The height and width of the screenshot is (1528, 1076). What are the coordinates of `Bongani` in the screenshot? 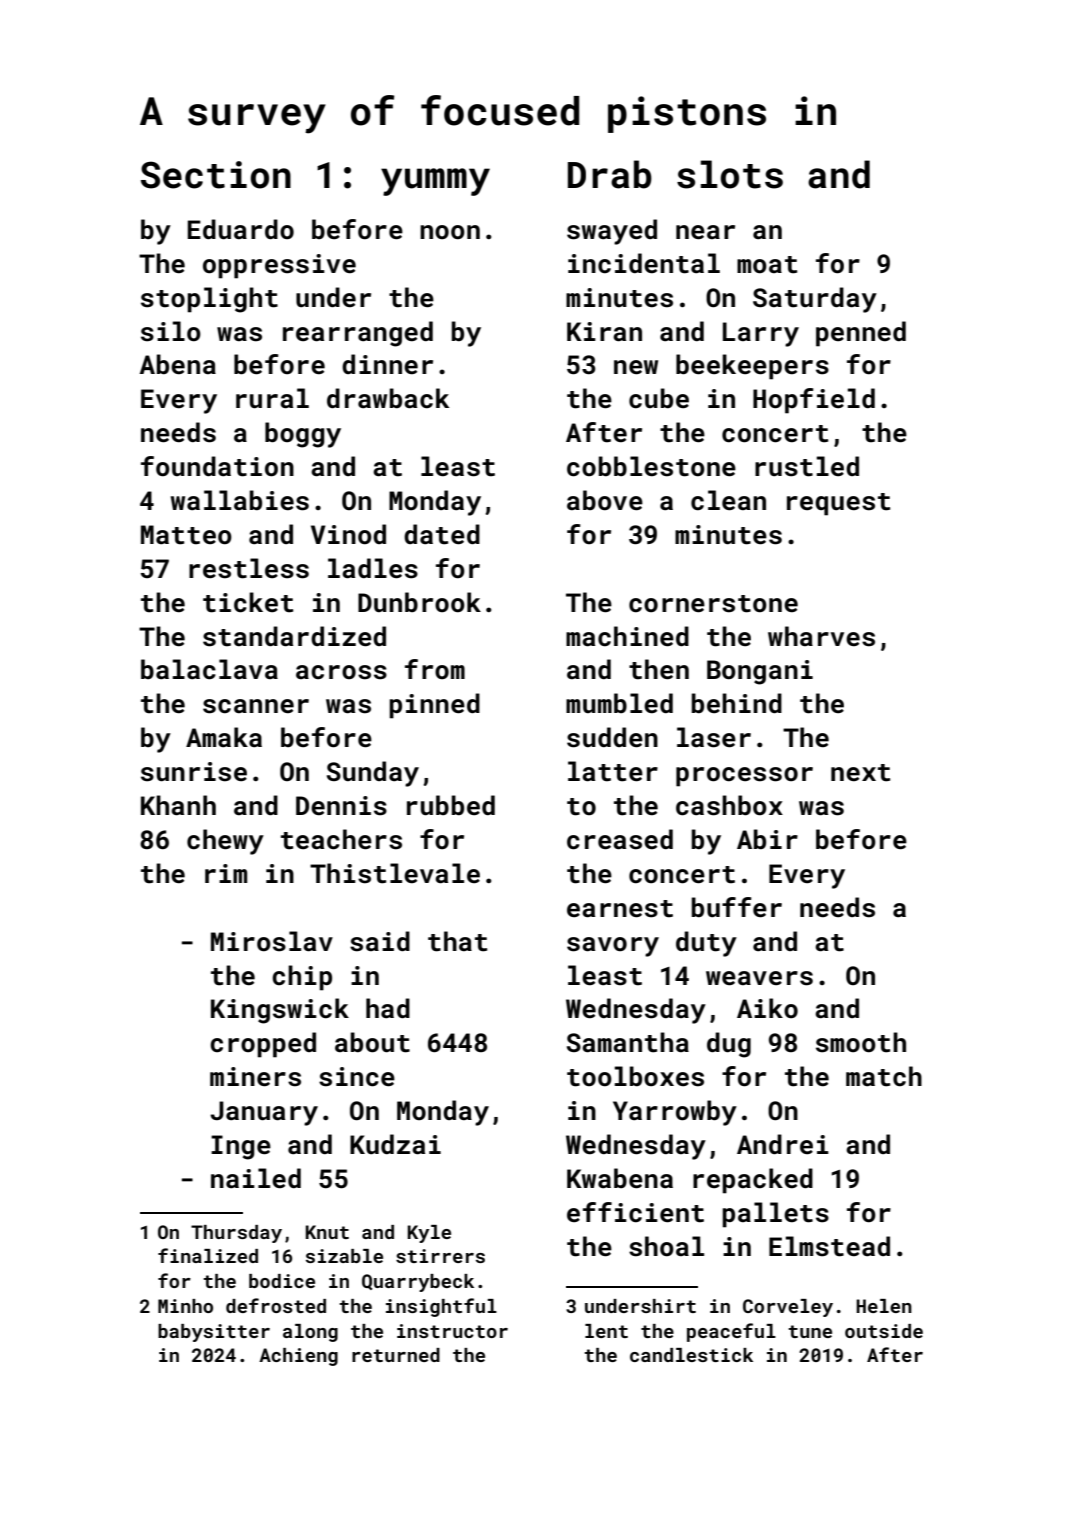 It's located at (760, 672).
